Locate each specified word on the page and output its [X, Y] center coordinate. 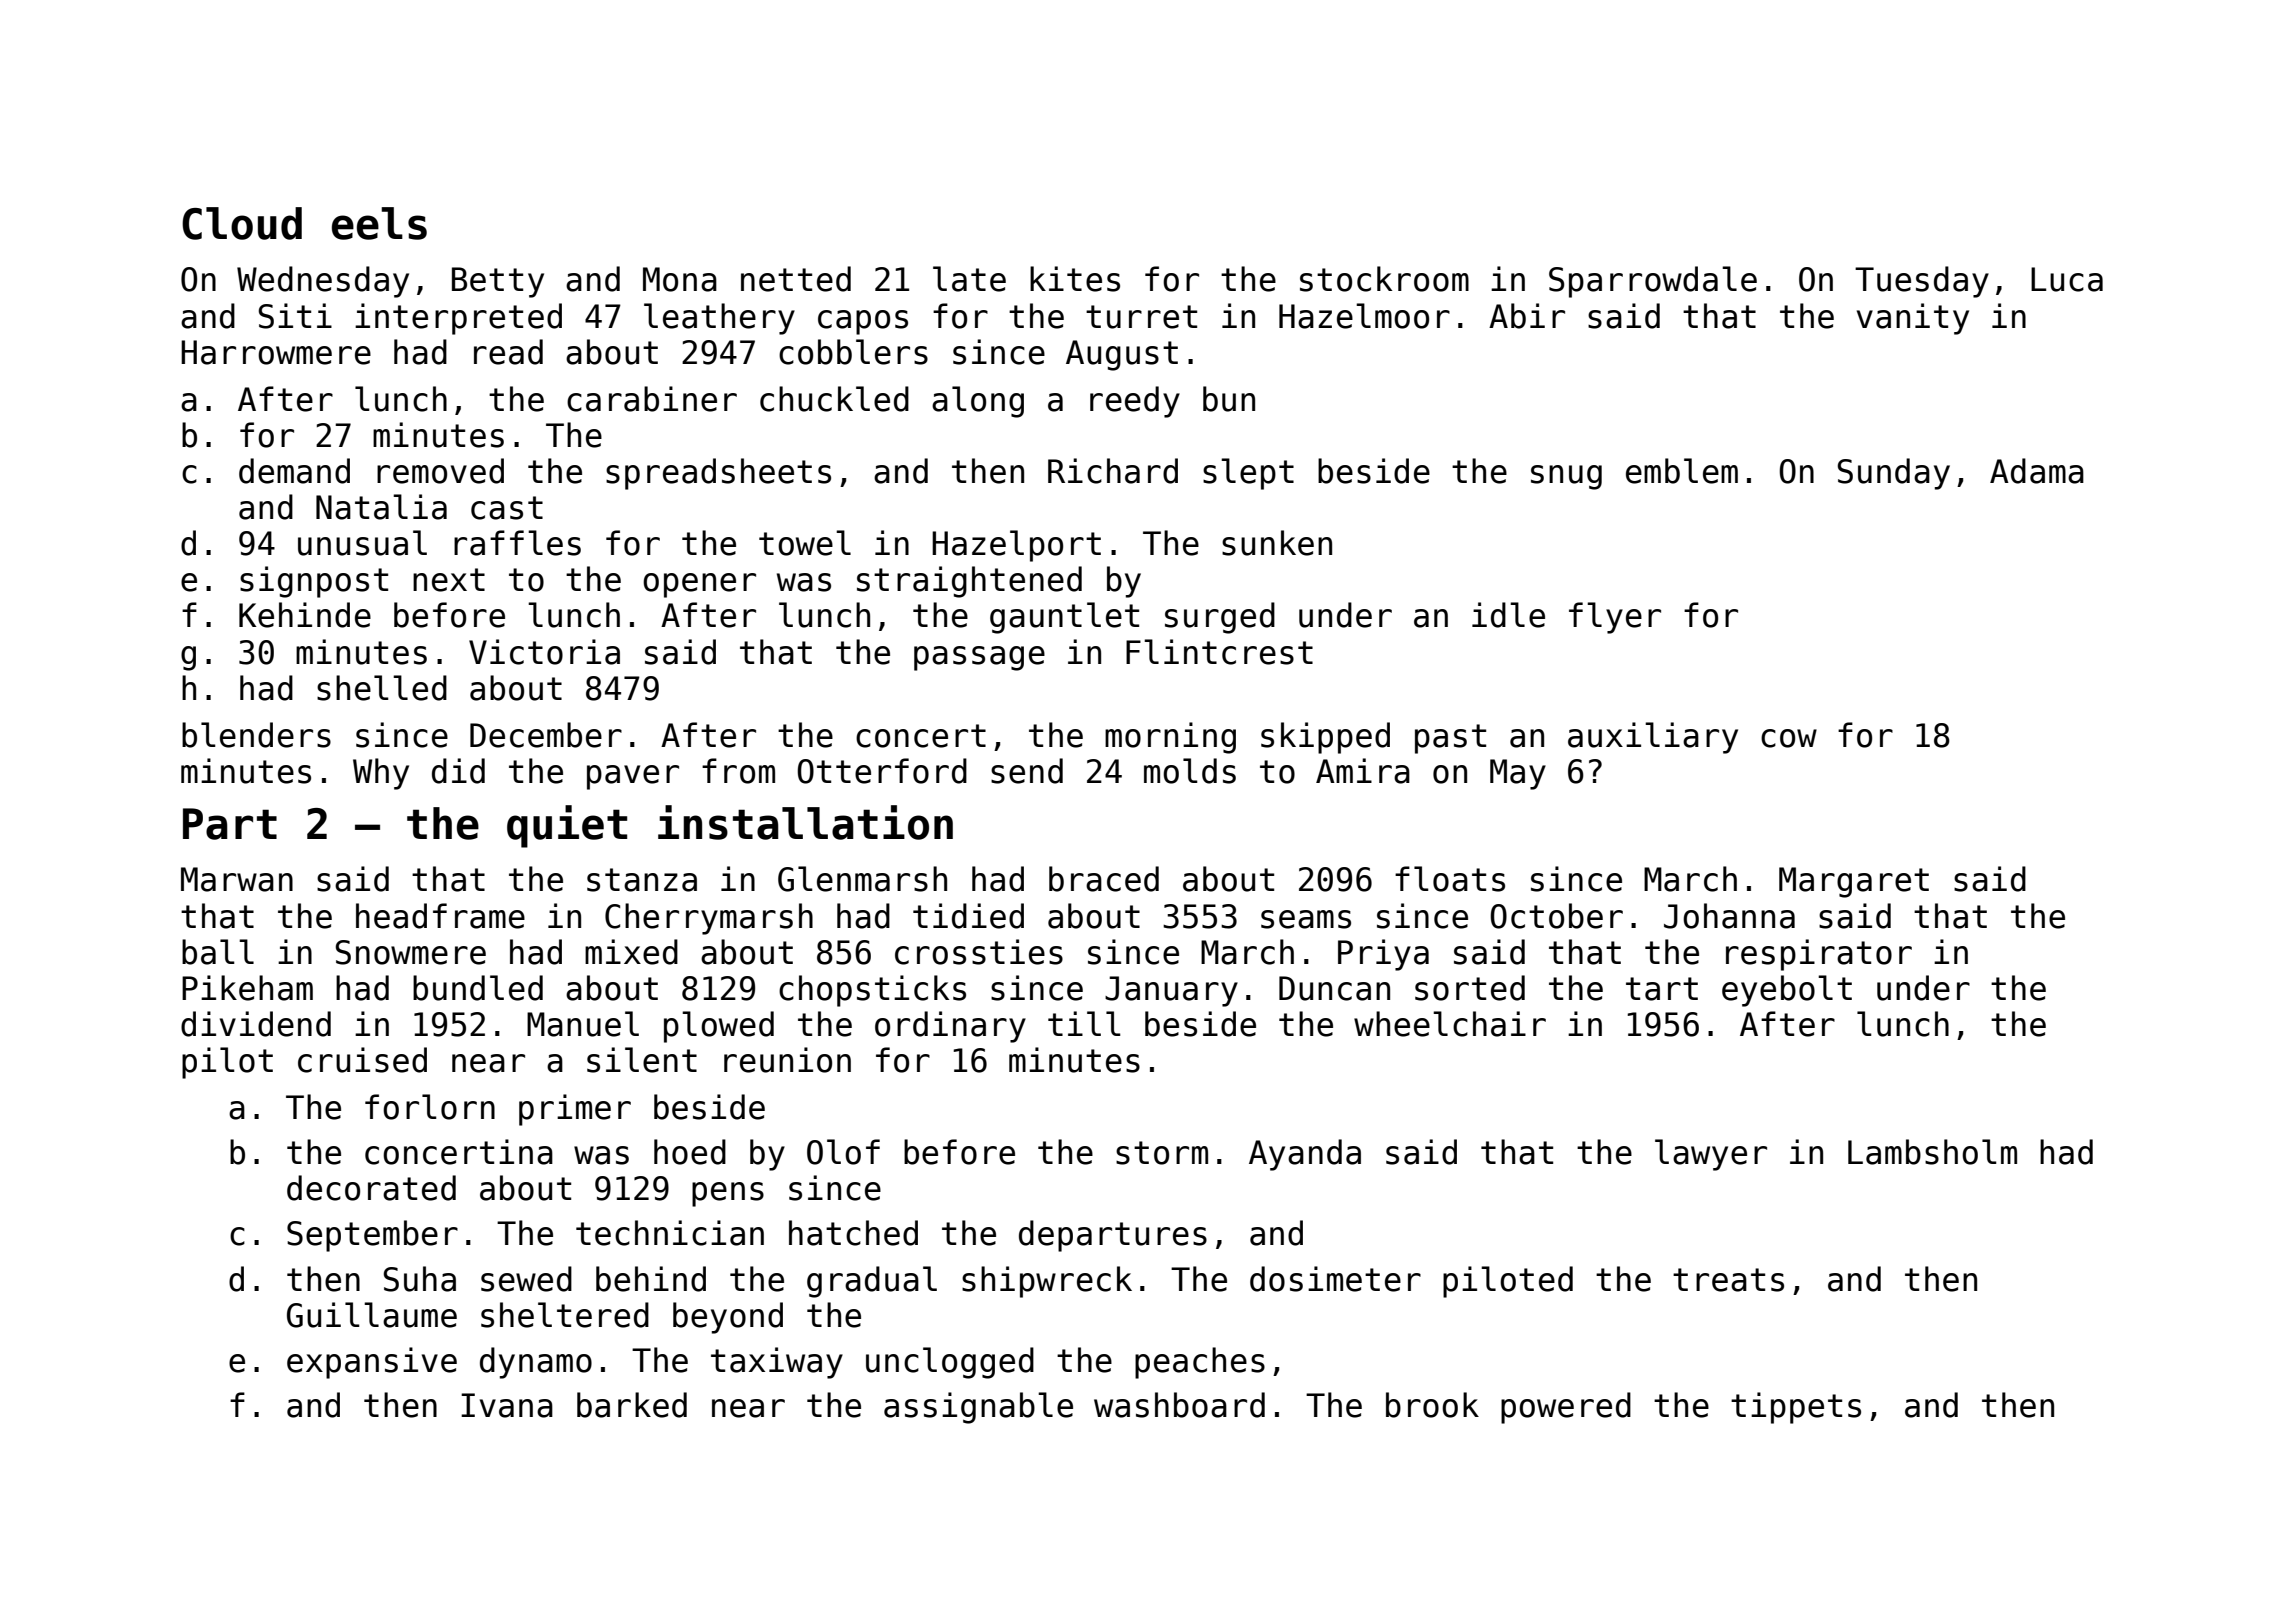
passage [979, 658]
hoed [690, 1152]
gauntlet [1064, 618]
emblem [1682, 471]
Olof [843, 1152]
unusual [362, 543]
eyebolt [1787, 991]
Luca [2067, 279]
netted [796, 279]
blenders [256, 735]
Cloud [242, 223]
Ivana [507, 1405]
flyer [1615, 618]
